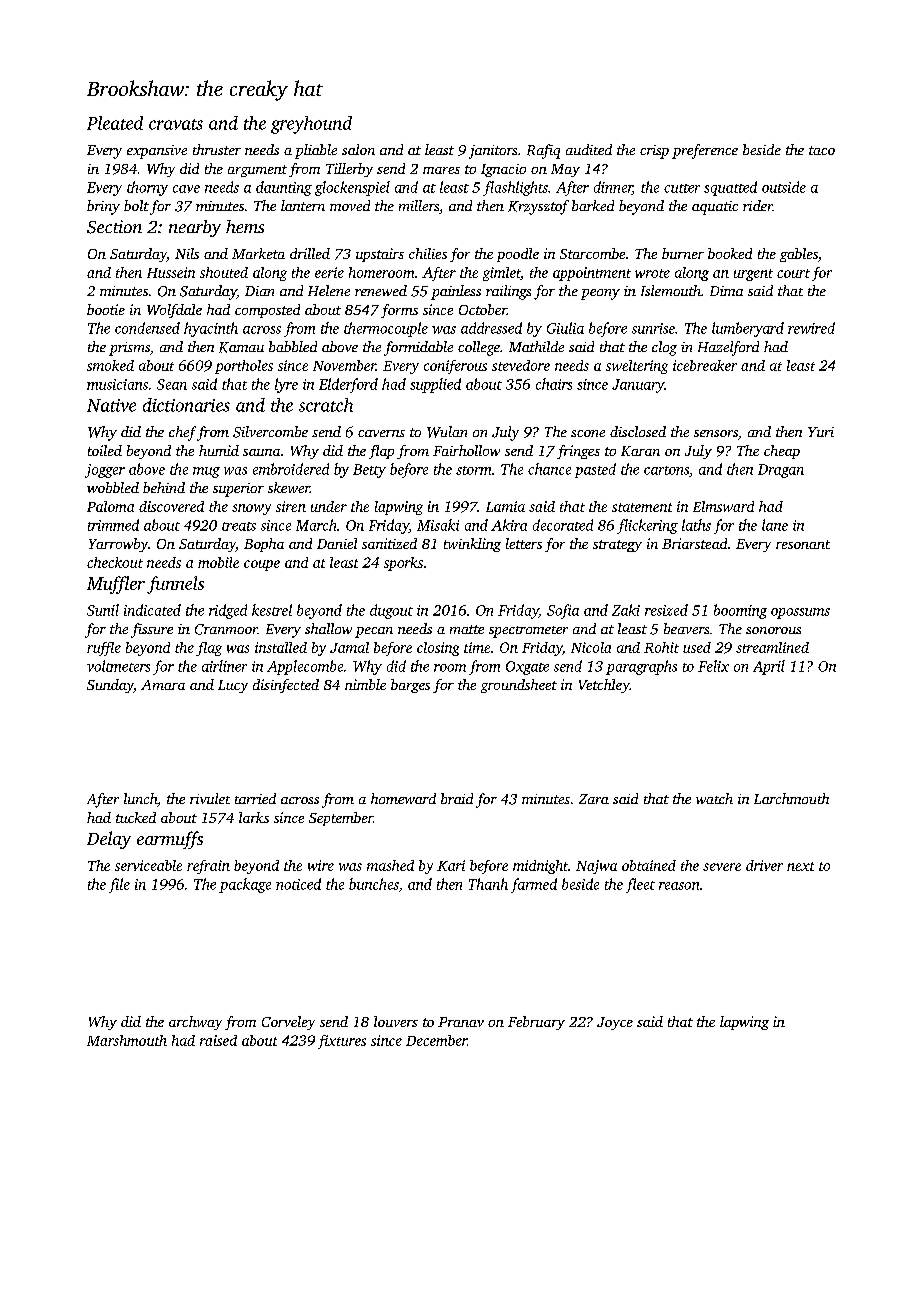  What do you see at coordinates (519, 686) in the document?
I see `groundsheet` at bounding box center [519, 686].
